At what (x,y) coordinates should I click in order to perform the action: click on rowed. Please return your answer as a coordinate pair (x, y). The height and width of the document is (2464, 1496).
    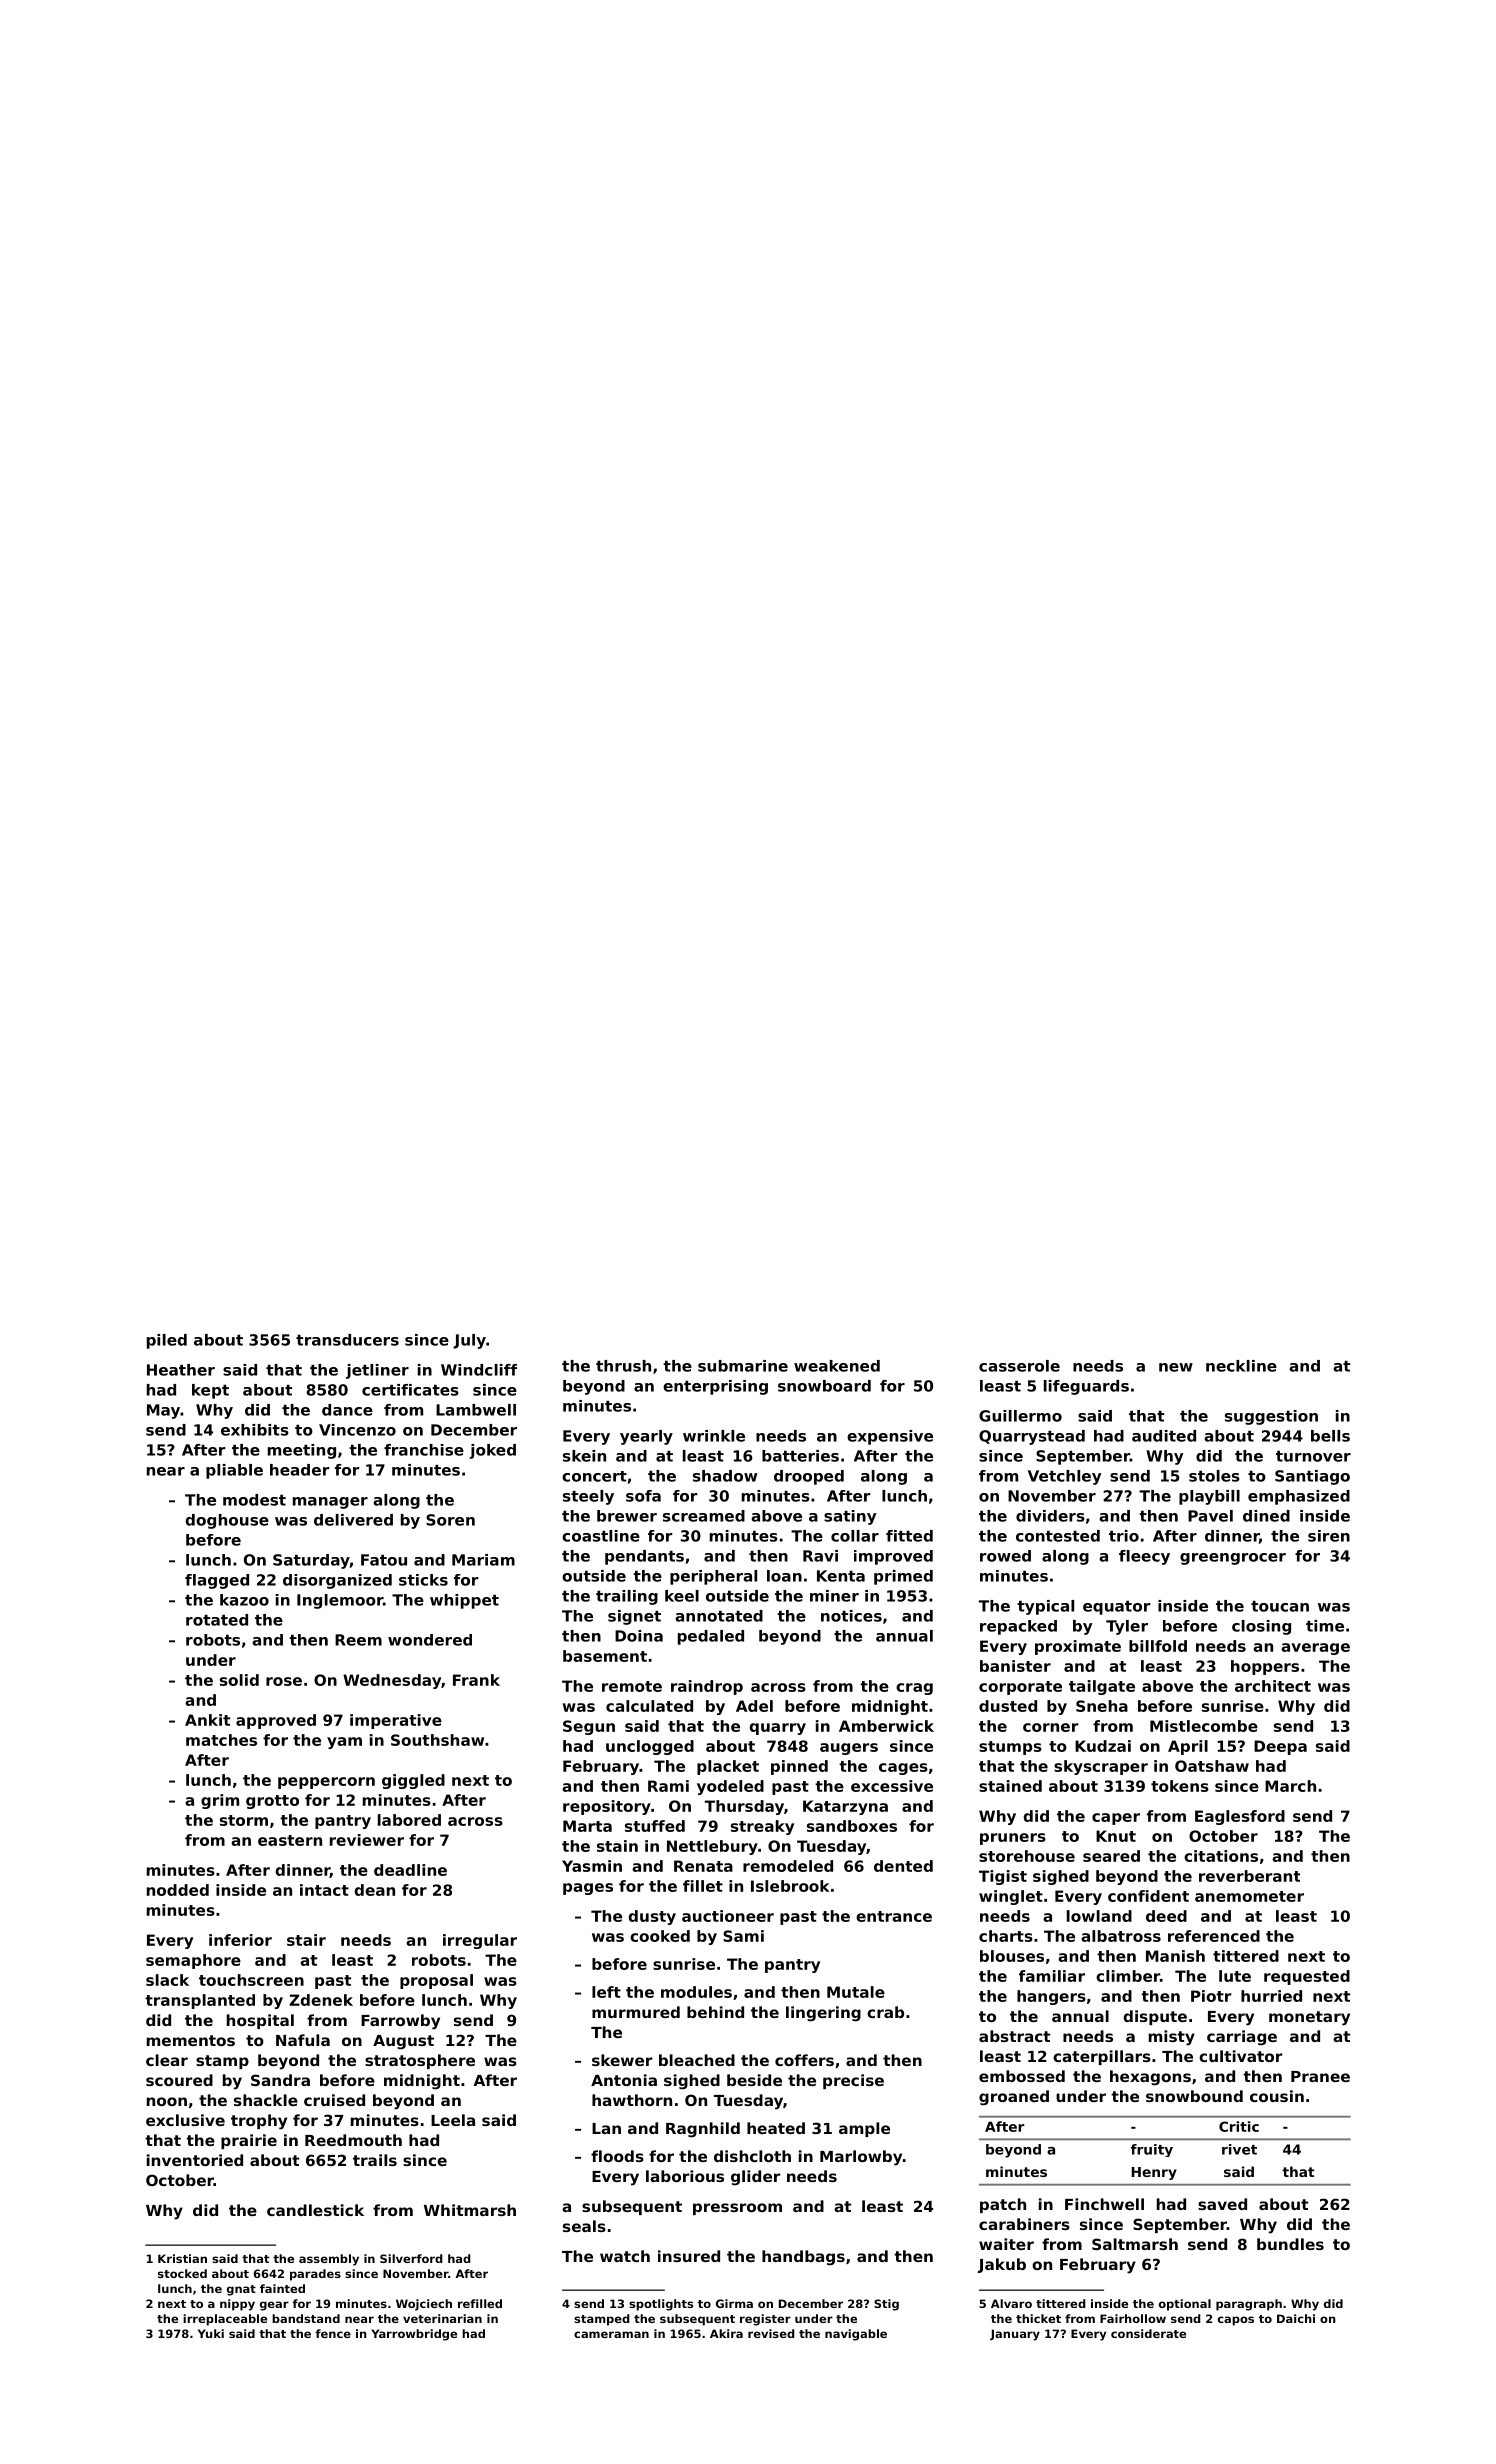
    Looking at the image, I should click on (1005, 1556).
